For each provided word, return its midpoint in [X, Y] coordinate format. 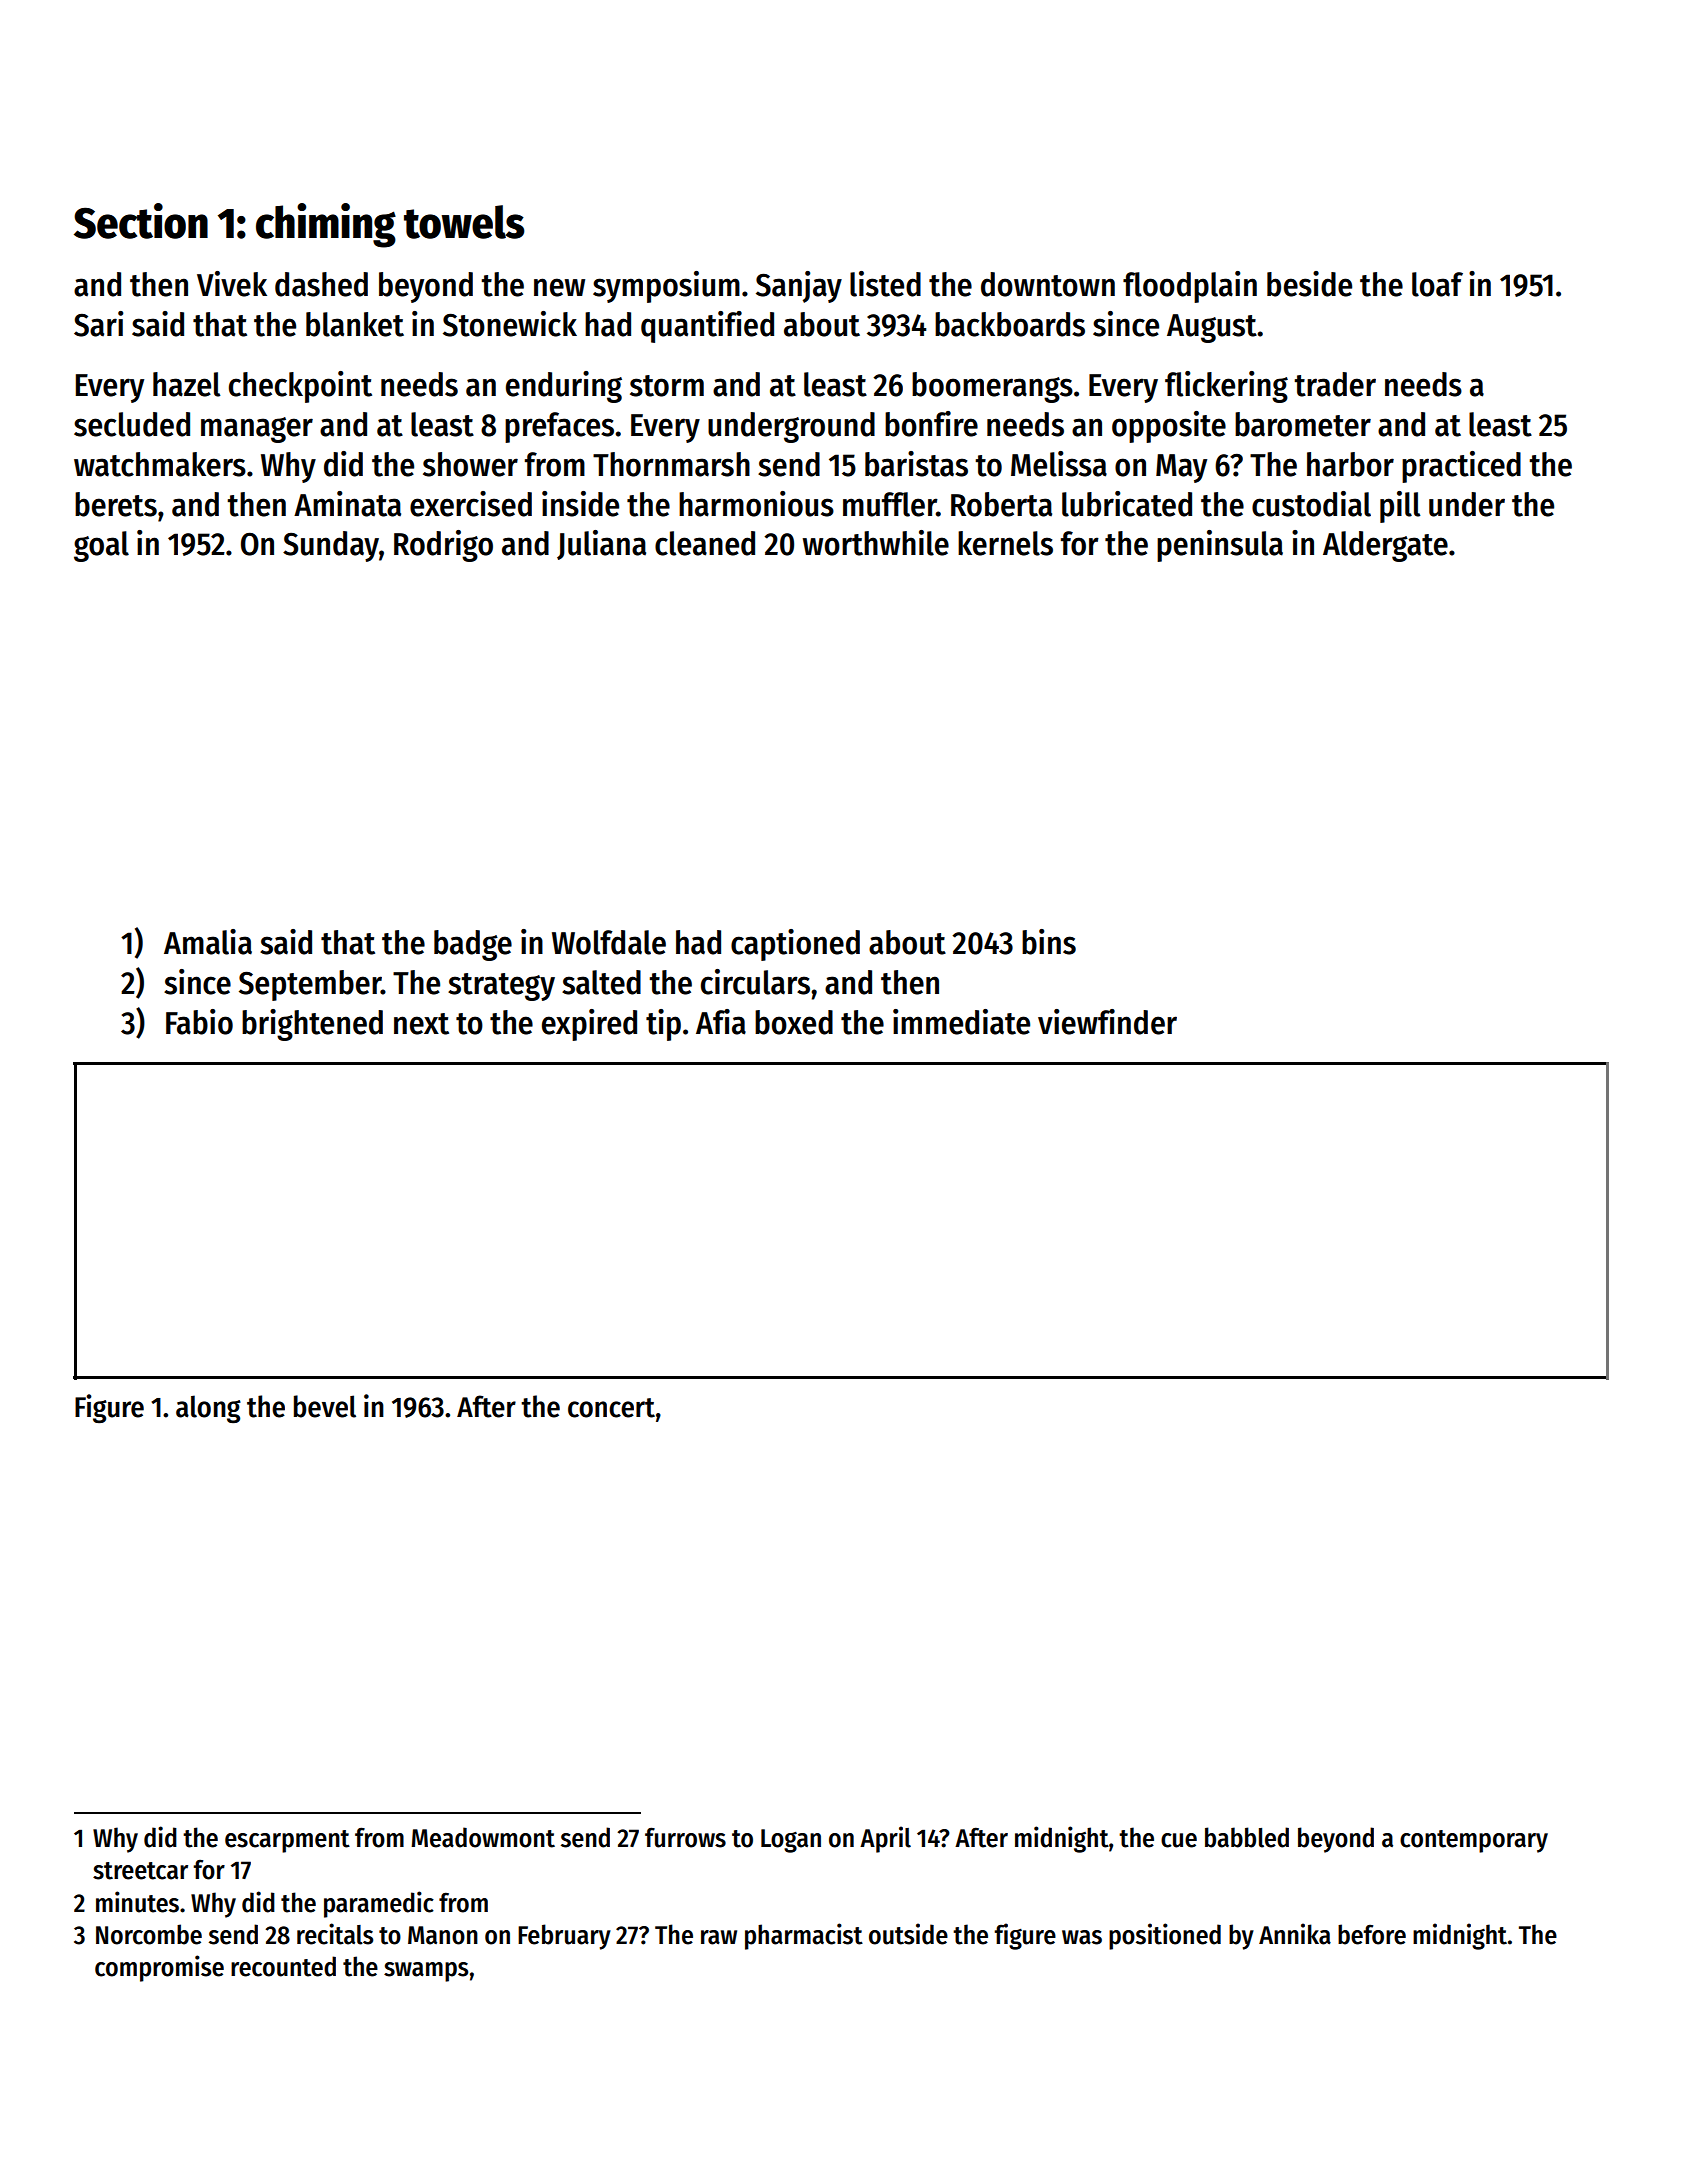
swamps [426, 1972]
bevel [325, 1406]
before [1372, 1934]
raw [719, 1937]
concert [611, 1408]
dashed [321, 284]
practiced [1461, 467]
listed [885, 284]
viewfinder [1107, 1022]
